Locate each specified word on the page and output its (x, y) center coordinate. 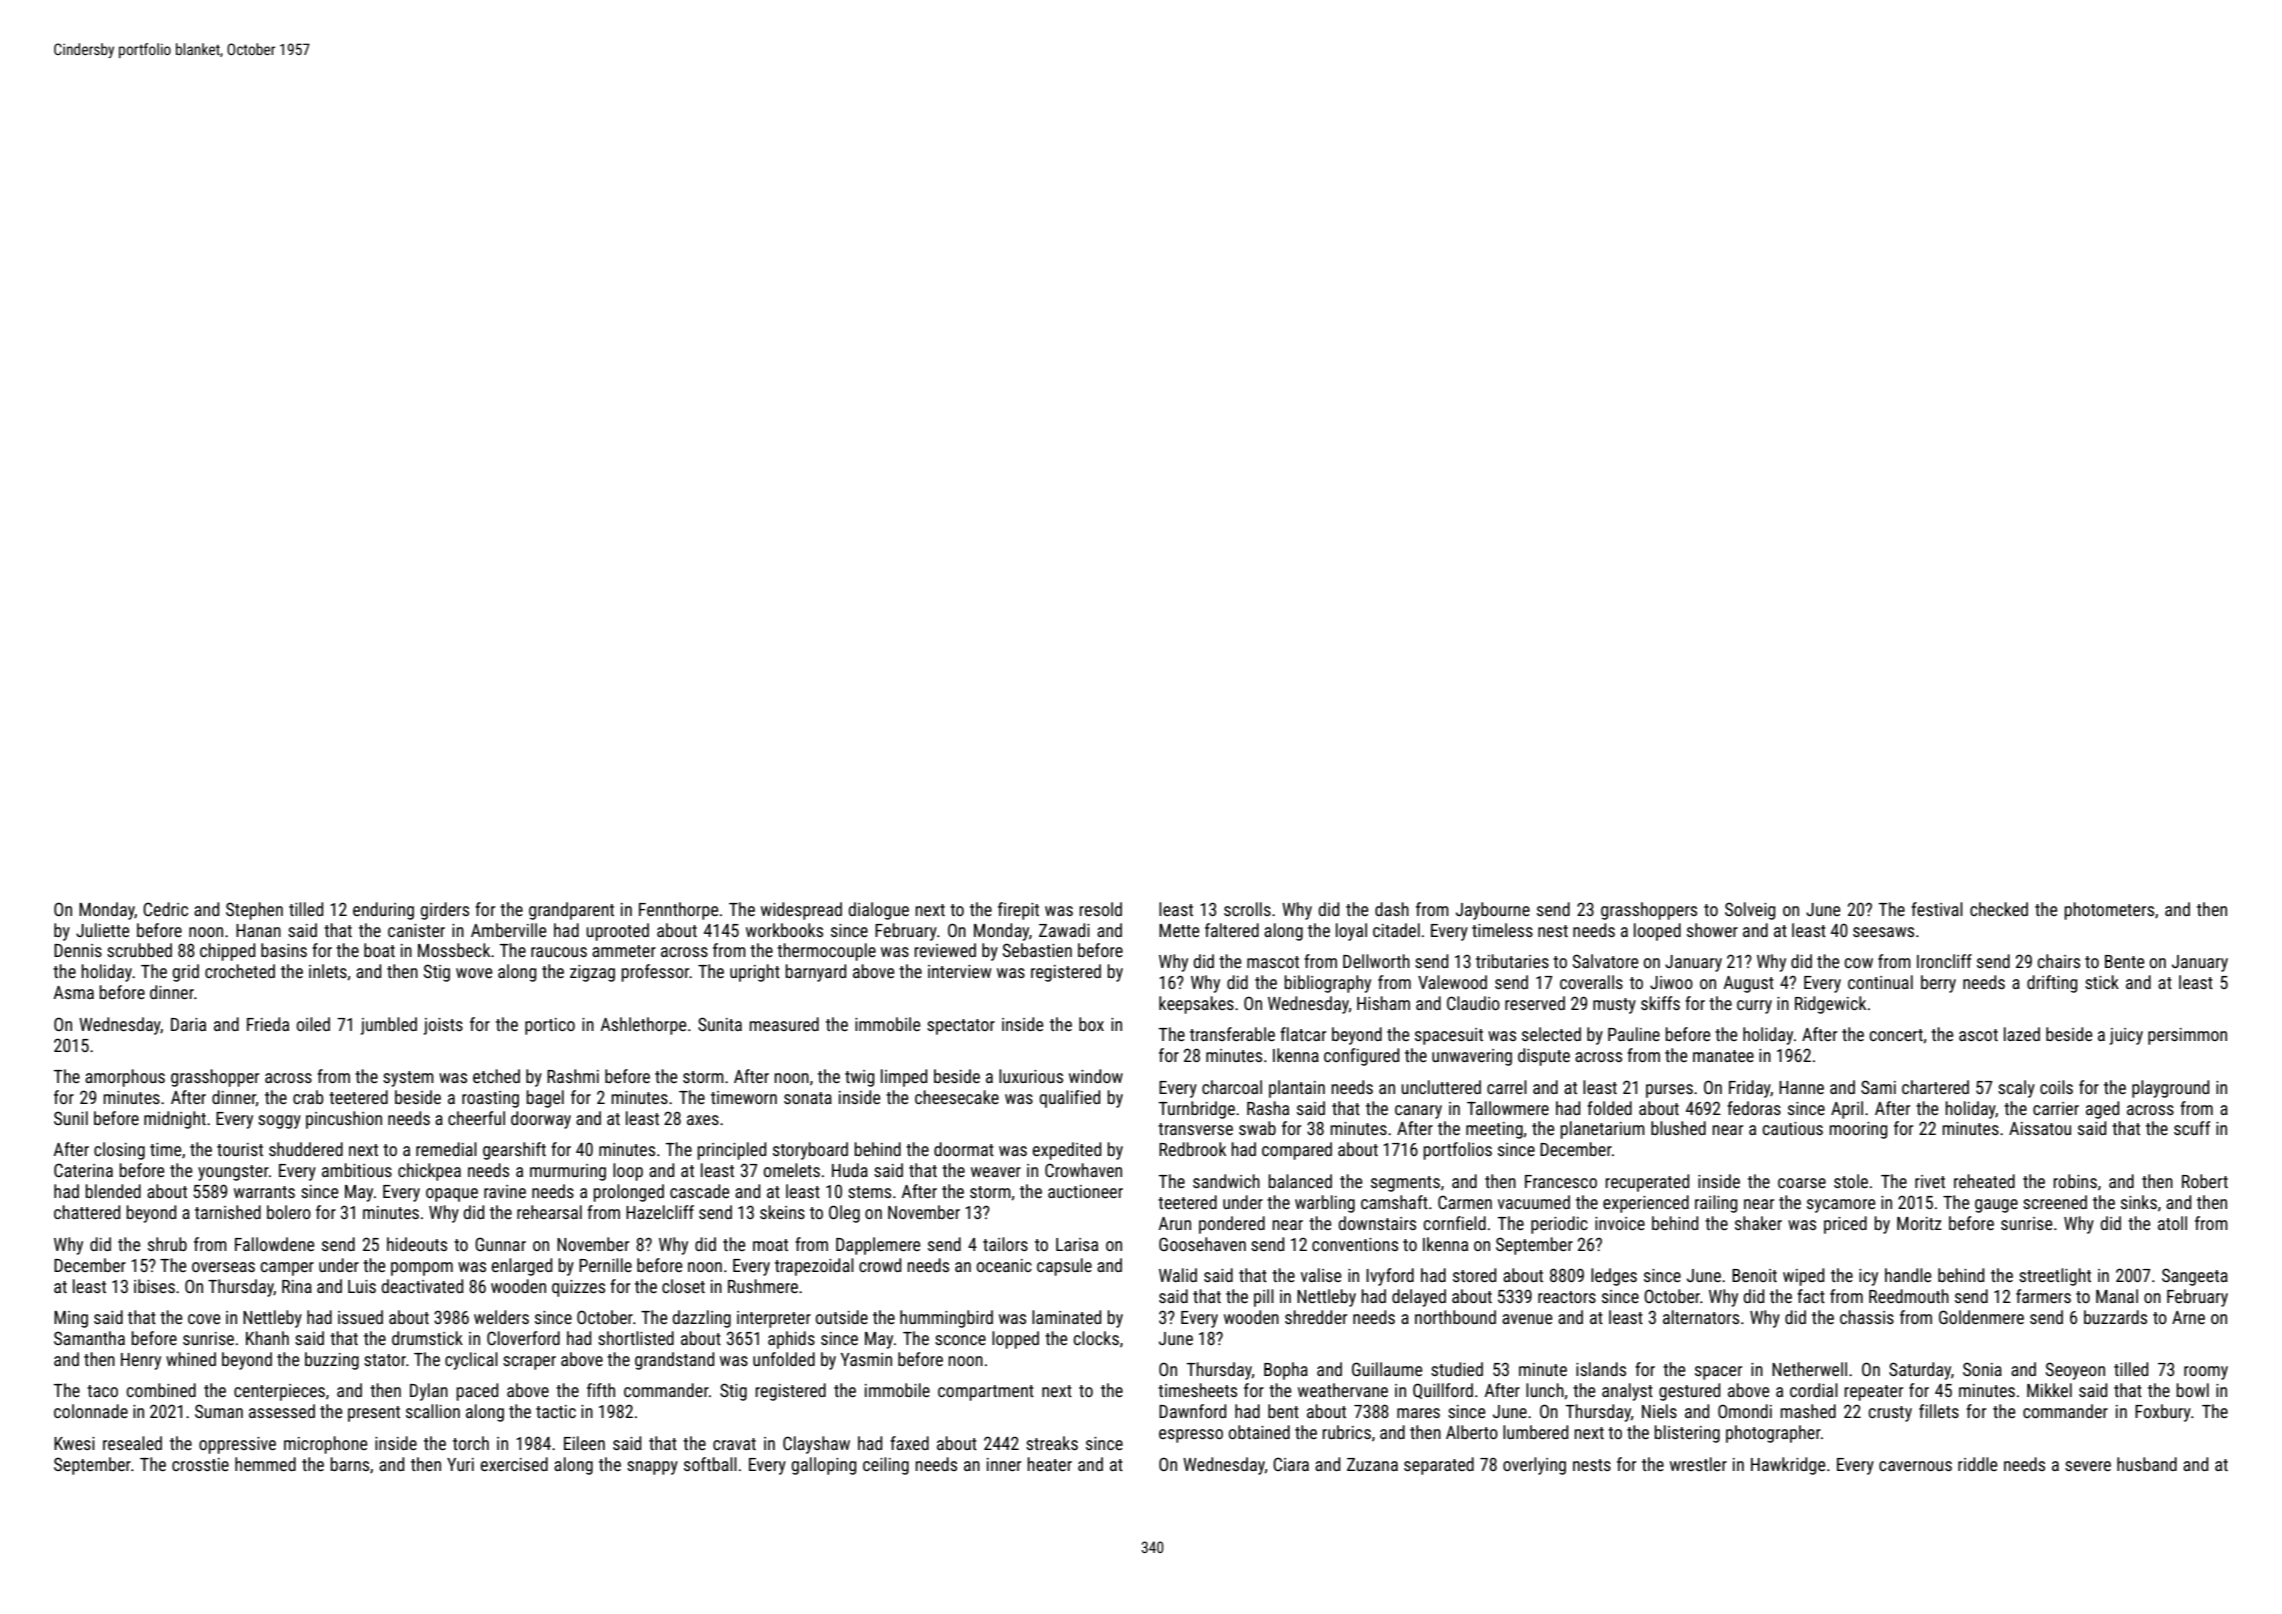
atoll (2172, 1223)
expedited (1067, 1151)
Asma (74, 992)
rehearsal (549, 1212)
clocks (1096, 1338)
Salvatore (1605, 961)
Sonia (1982, 1369)
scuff (2192, 1128)
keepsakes (1196, 1005)
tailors (1005, 1244)
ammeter (624, 951)
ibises (154, 1286)
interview (959, 971)
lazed (2022, 1034)
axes (703, 1120)
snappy (652, 1468)
